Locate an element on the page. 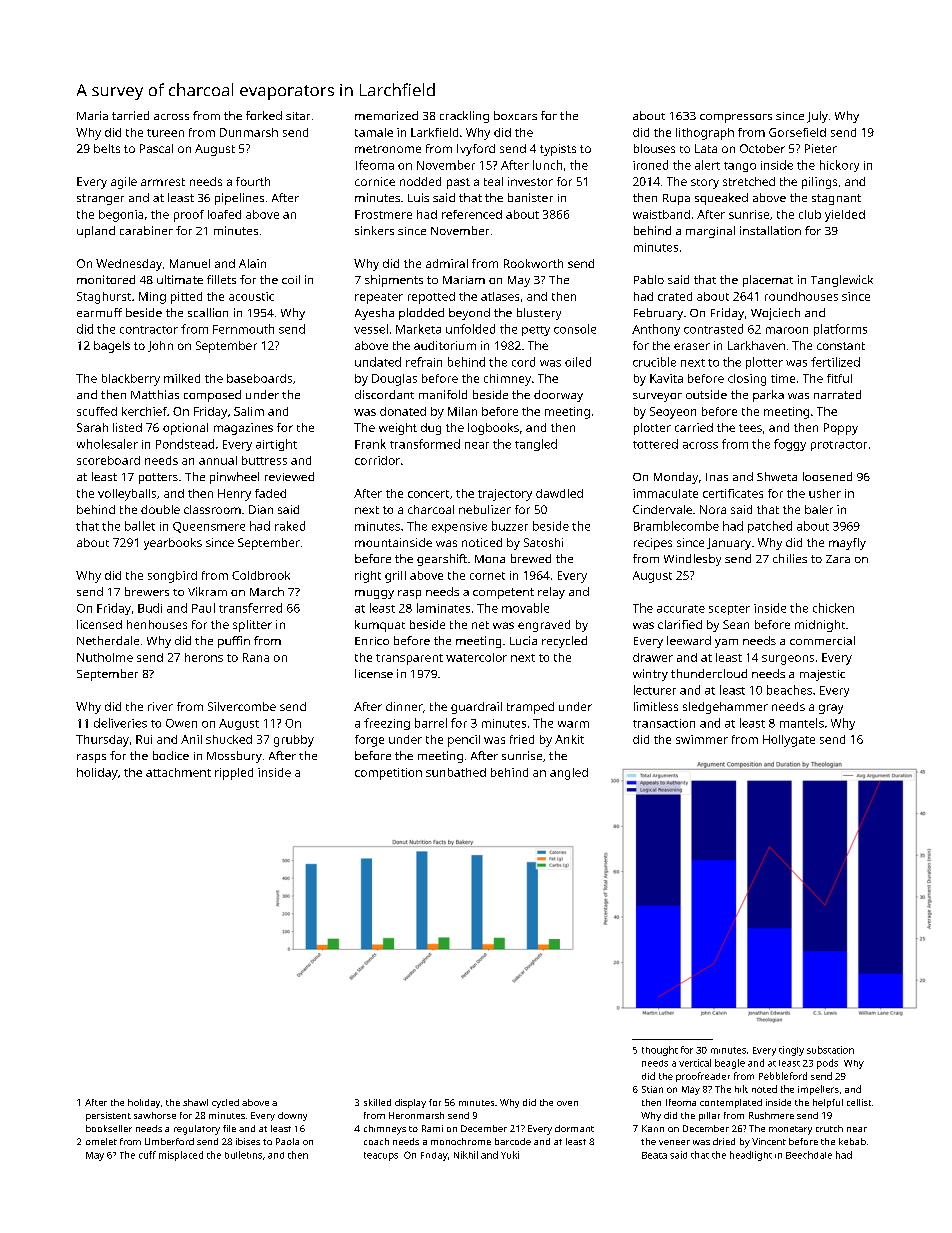 The height and width of the image is (1233, 952). tramped is located at coordinates (530, 708).
